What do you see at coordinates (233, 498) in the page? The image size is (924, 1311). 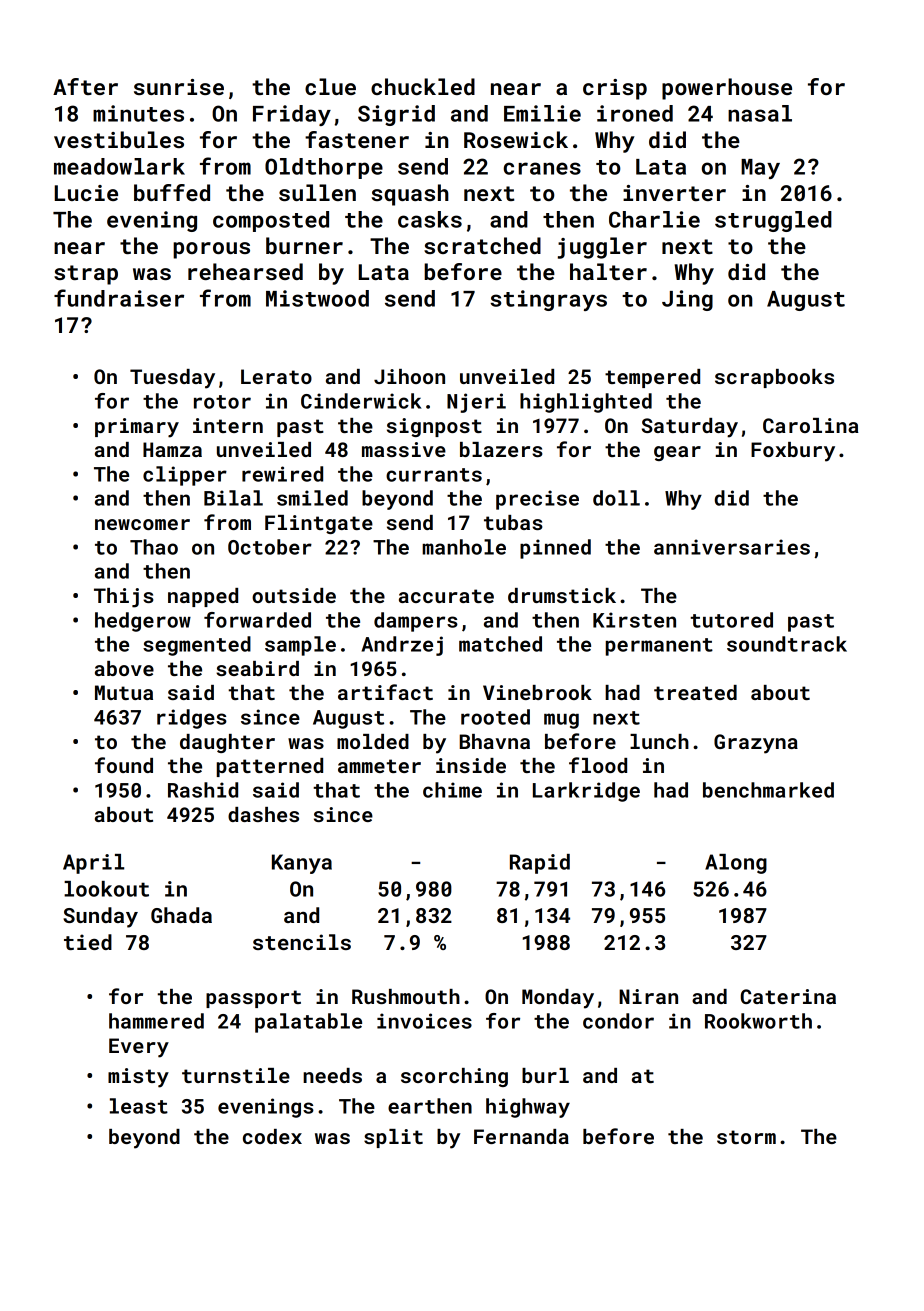 I see `Bilal` at bounding box center [233, 498].
